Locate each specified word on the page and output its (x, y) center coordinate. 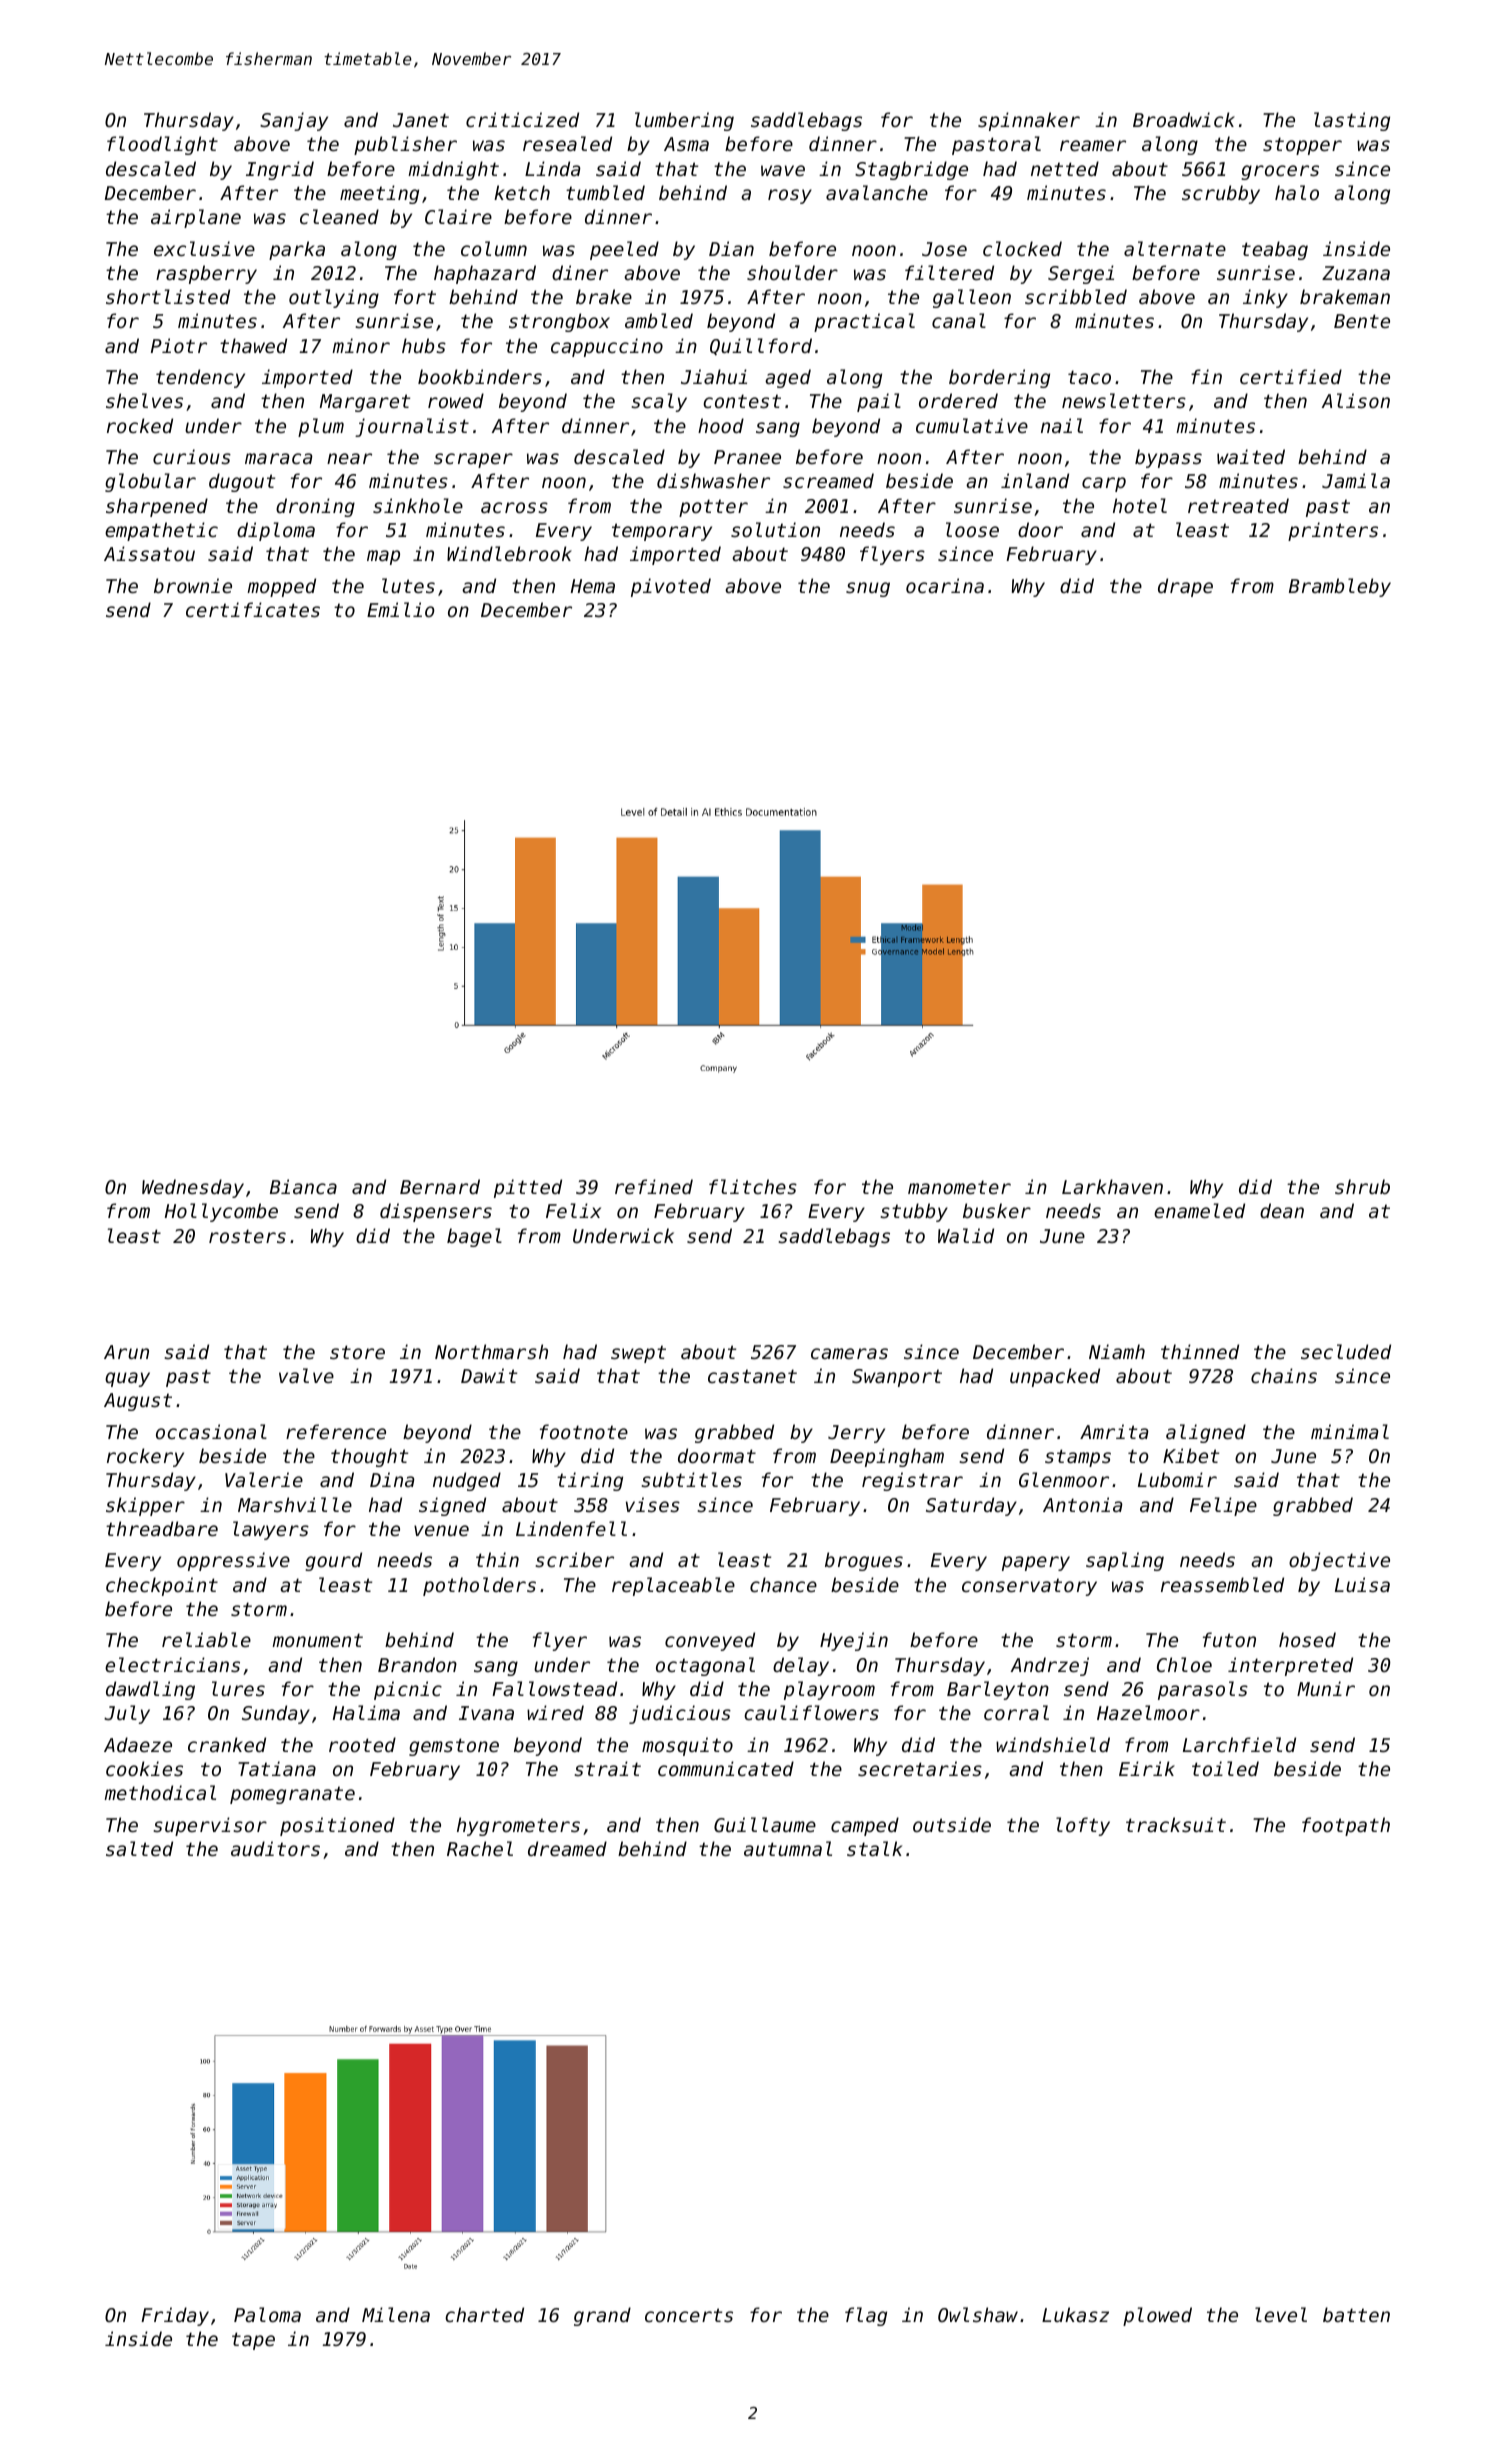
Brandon (417, 1664)
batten (1356, 2314)
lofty (1083, 1826)
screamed (828, 480)
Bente (1362, 321)
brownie (193, 585)
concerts (689, 2315)
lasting (1352, 121)
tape (253, 2341)
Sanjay (294, 121)
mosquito (687, 1746)
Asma (686, 144)
